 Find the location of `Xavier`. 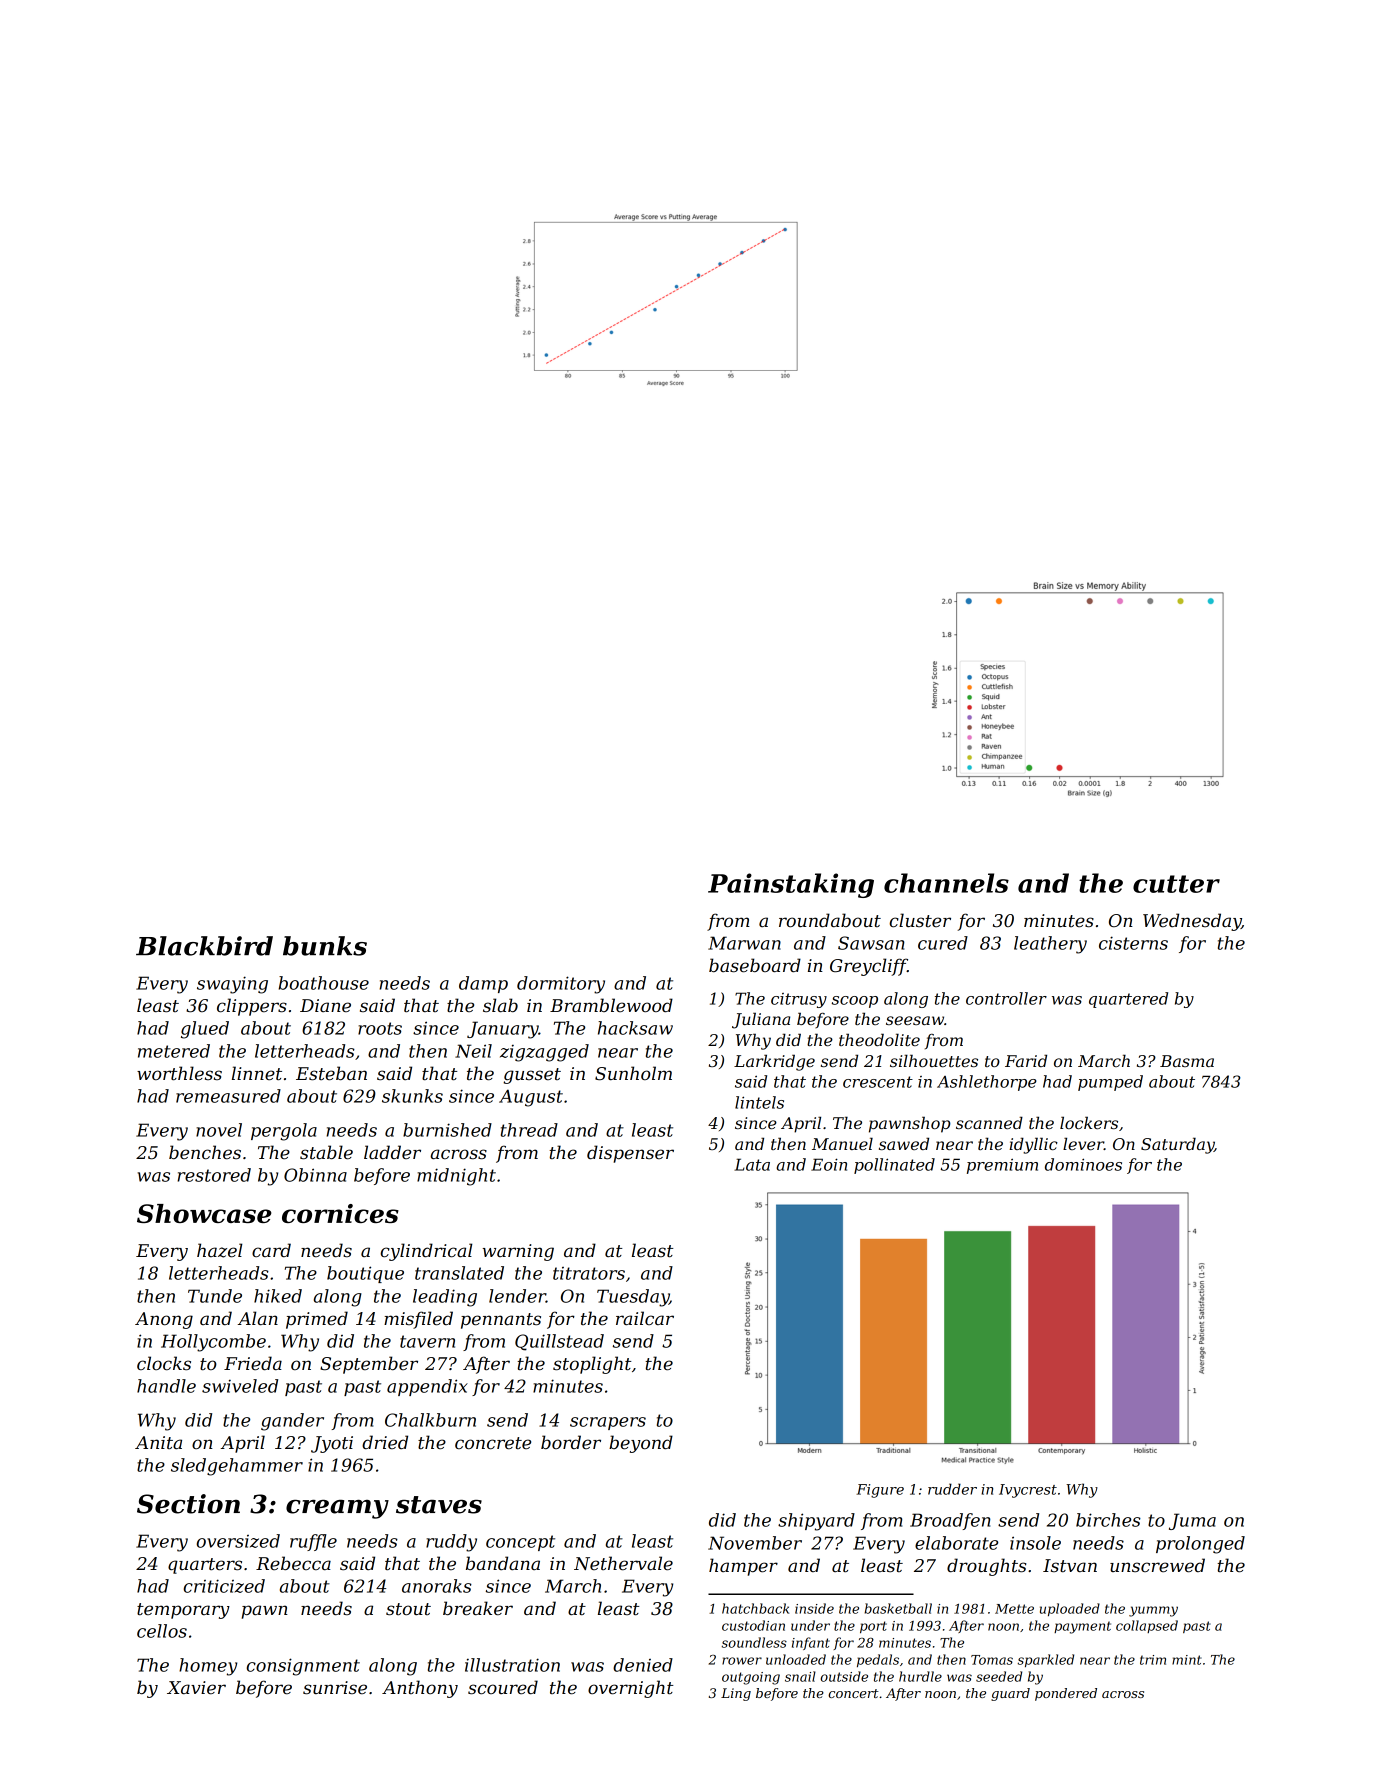

Xavier is located at coordinates (196, 1688).
